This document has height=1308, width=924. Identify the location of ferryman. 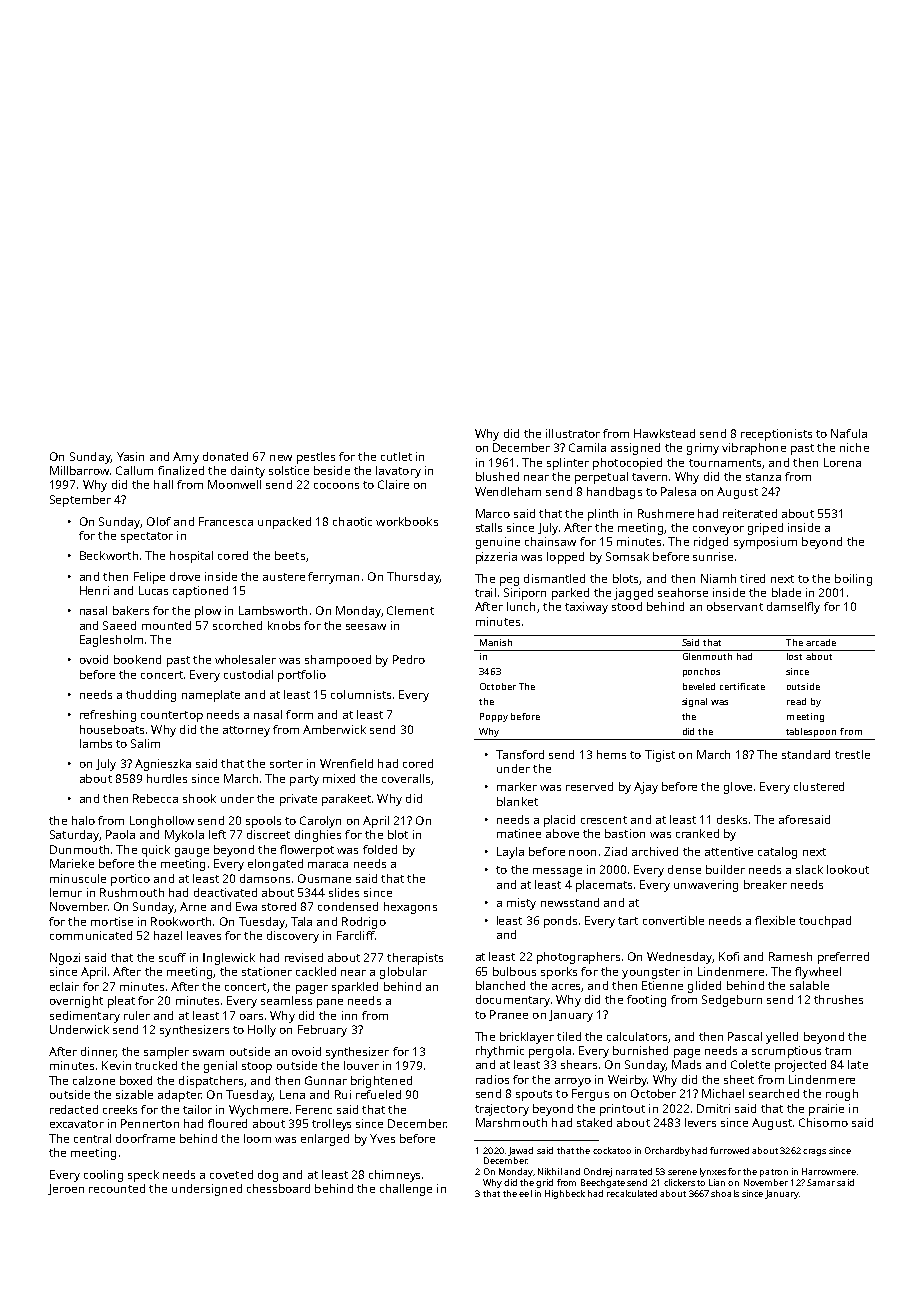
(333, 578).
